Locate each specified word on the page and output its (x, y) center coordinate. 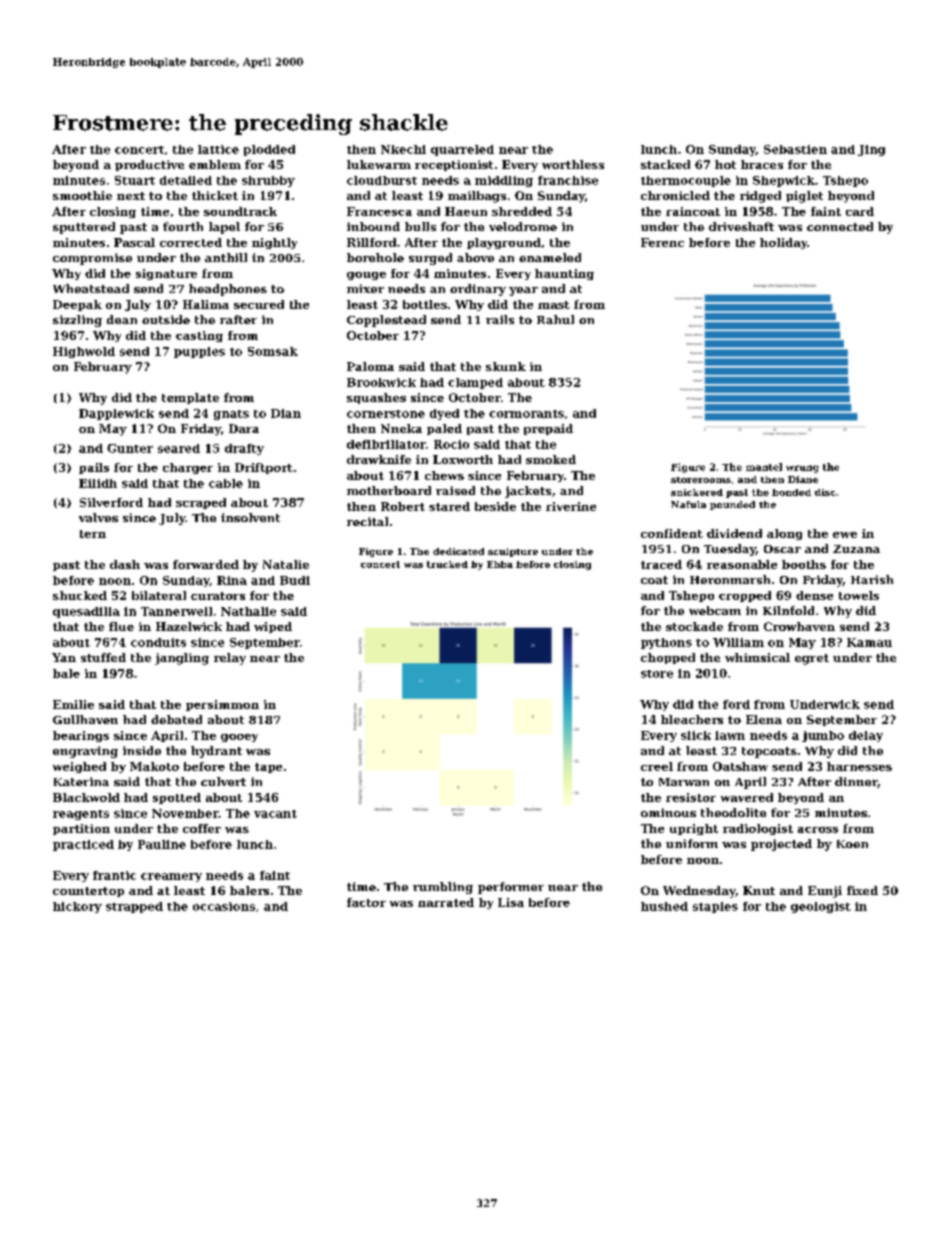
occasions (224, 906)
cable (226, 483)
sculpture (513, 552)
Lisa (511, 902)
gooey (239, 738)
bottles (425, 304)
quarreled (462, 150)
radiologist (758, 829)
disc (825, 492)
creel (657, 766)
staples (715, 907)
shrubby (268, 181)
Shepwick (784, 181)
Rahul (555, 319)
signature (166, 274)
